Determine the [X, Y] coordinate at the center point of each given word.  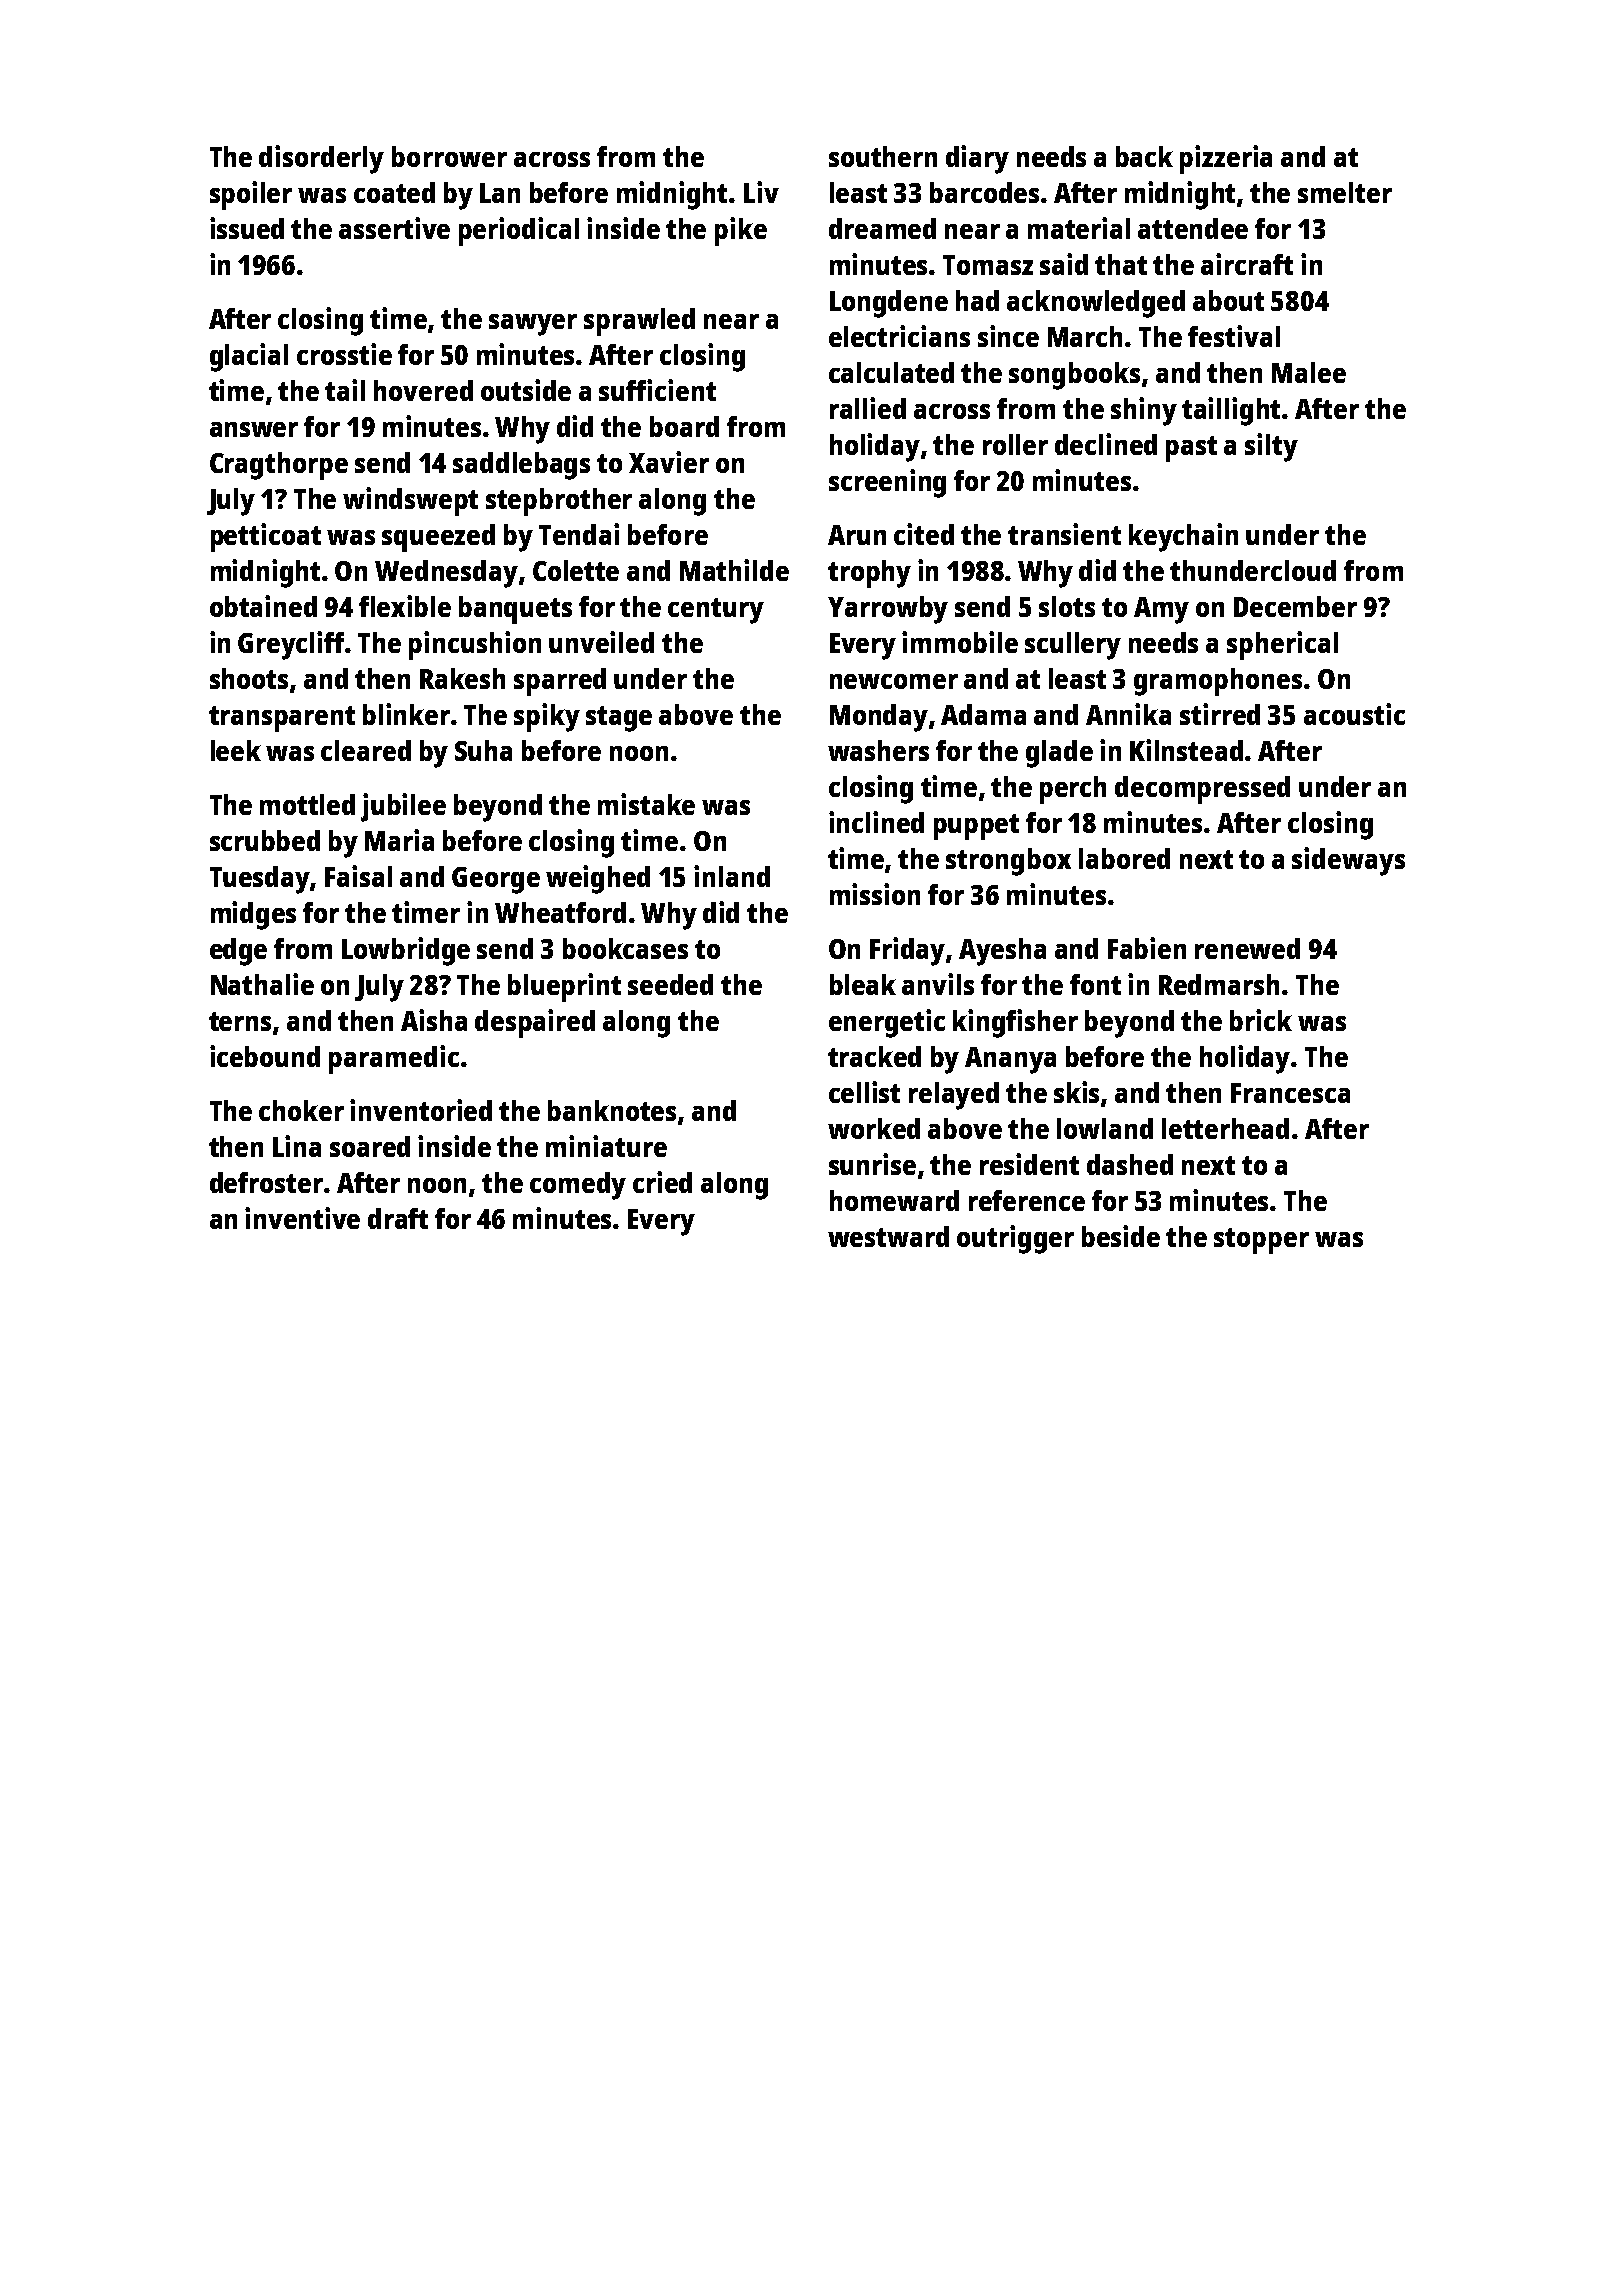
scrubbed [265, 840]
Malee [1309, 372]
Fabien [1147, 948]
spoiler [251, 195]
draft [398, 1218]
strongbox [1008, 862]
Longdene [889, 304]
